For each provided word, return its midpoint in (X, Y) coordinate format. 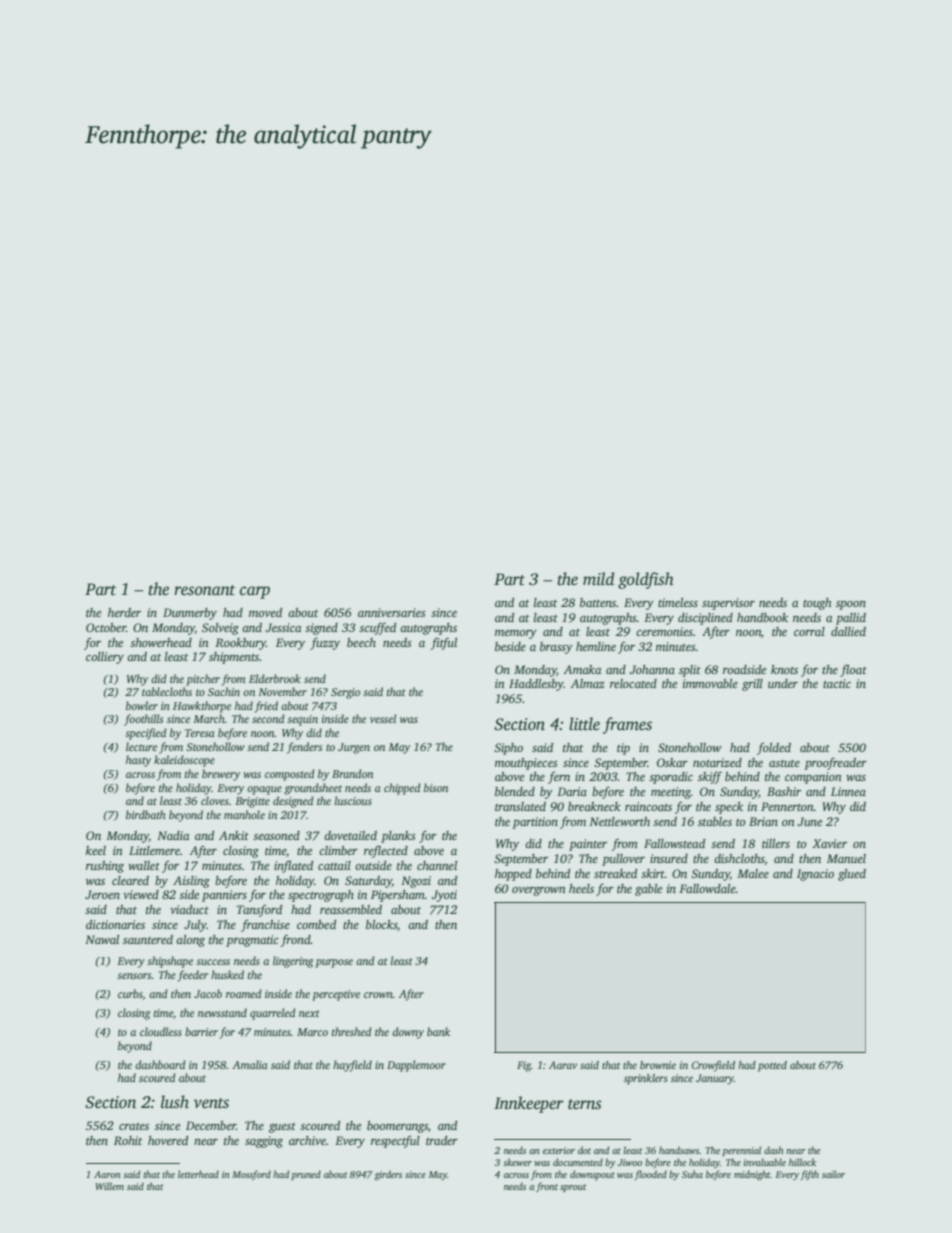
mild (598, 578)
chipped (402, 789)
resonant (205, 590)
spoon (851, 605)
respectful (395, 1141)
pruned (306, 1175)
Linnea (848, 791)
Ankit (234, 835)
